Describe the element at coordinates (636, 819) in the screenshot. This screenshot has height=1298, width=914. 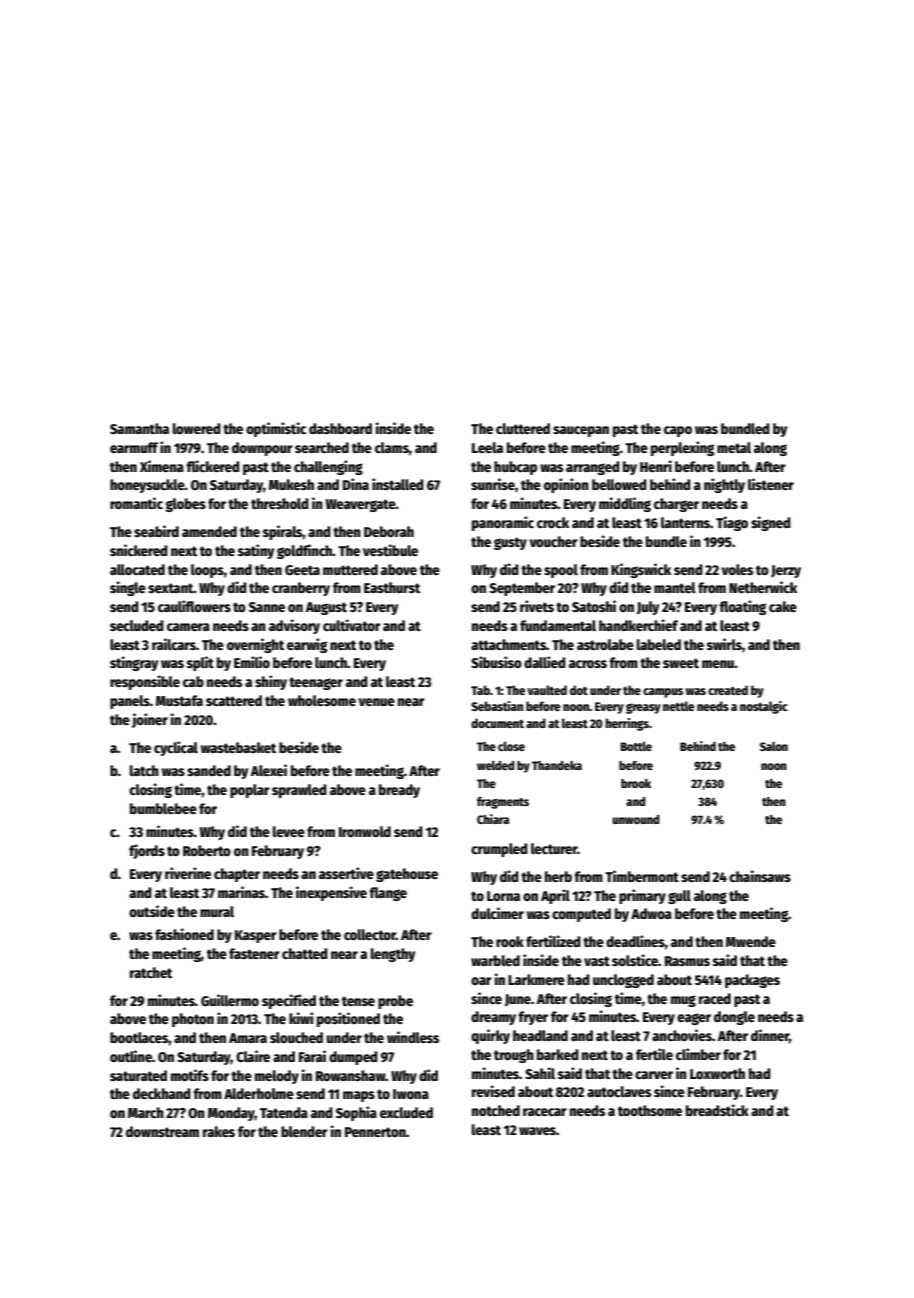
I see `unwound` at that location.
